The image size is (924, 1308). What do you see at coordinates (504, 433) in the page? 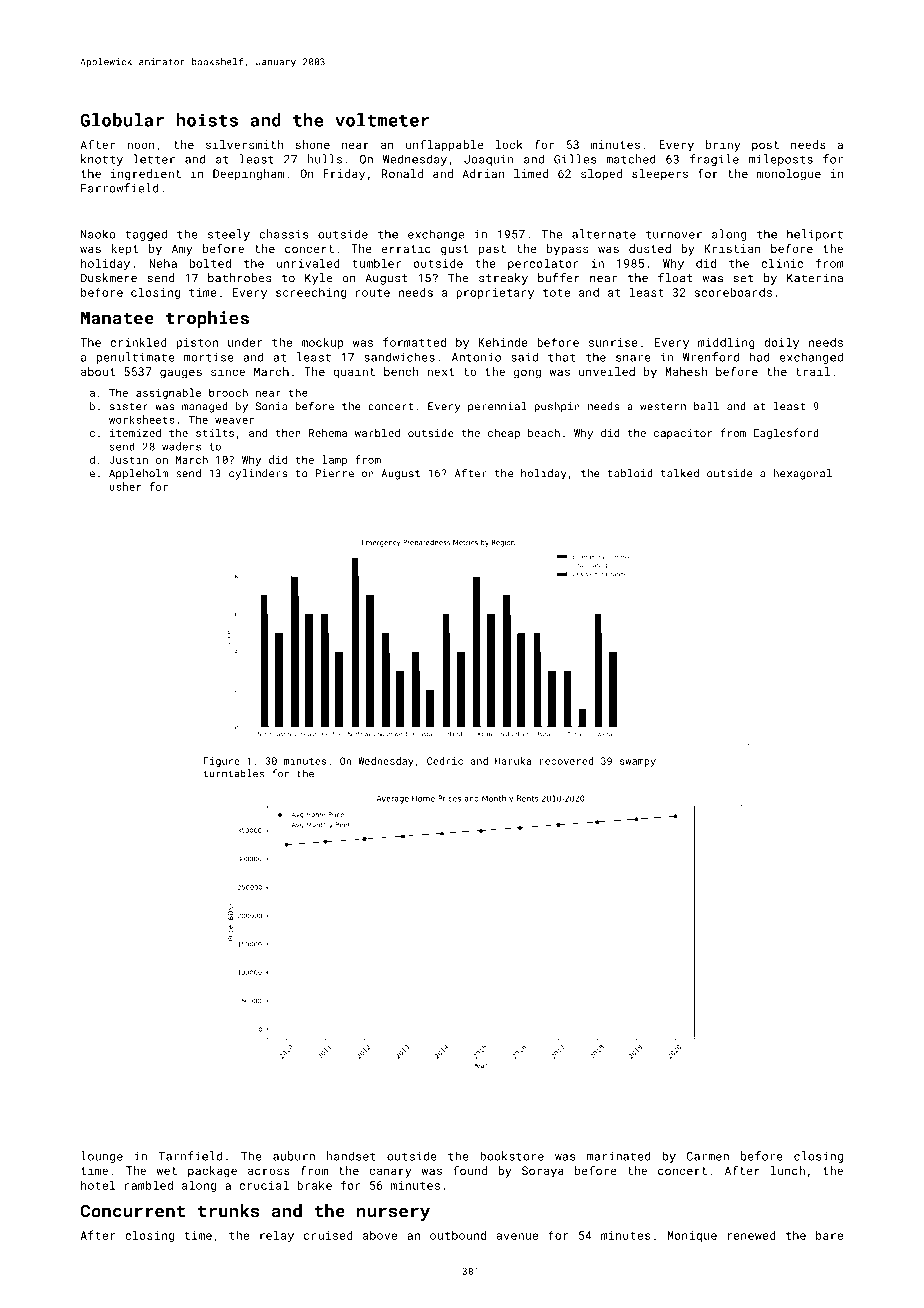
I see `cheap` at bounding box center [504, 433].
